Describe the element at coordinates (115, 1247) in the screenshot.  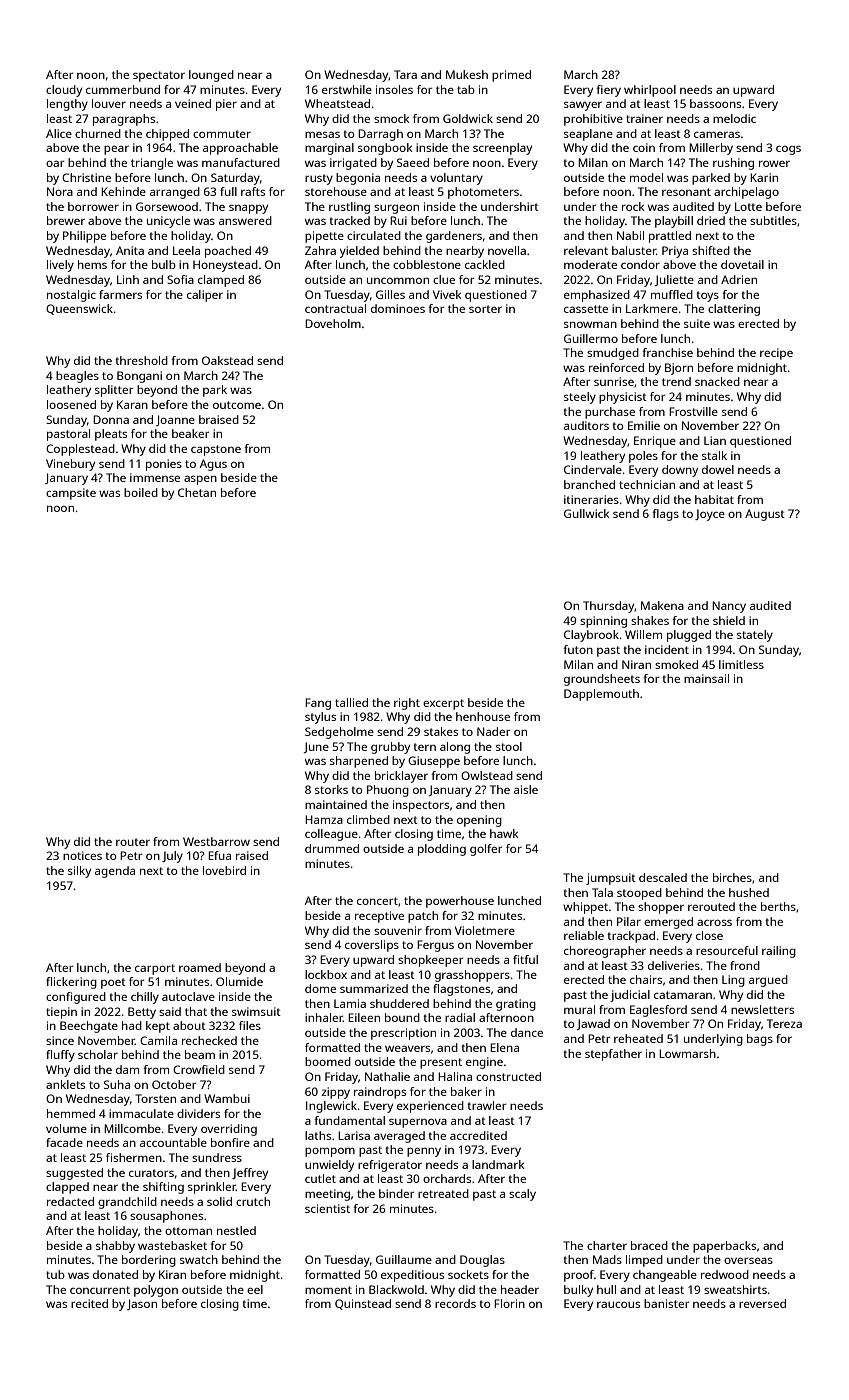
I see `shabby` at that location.
